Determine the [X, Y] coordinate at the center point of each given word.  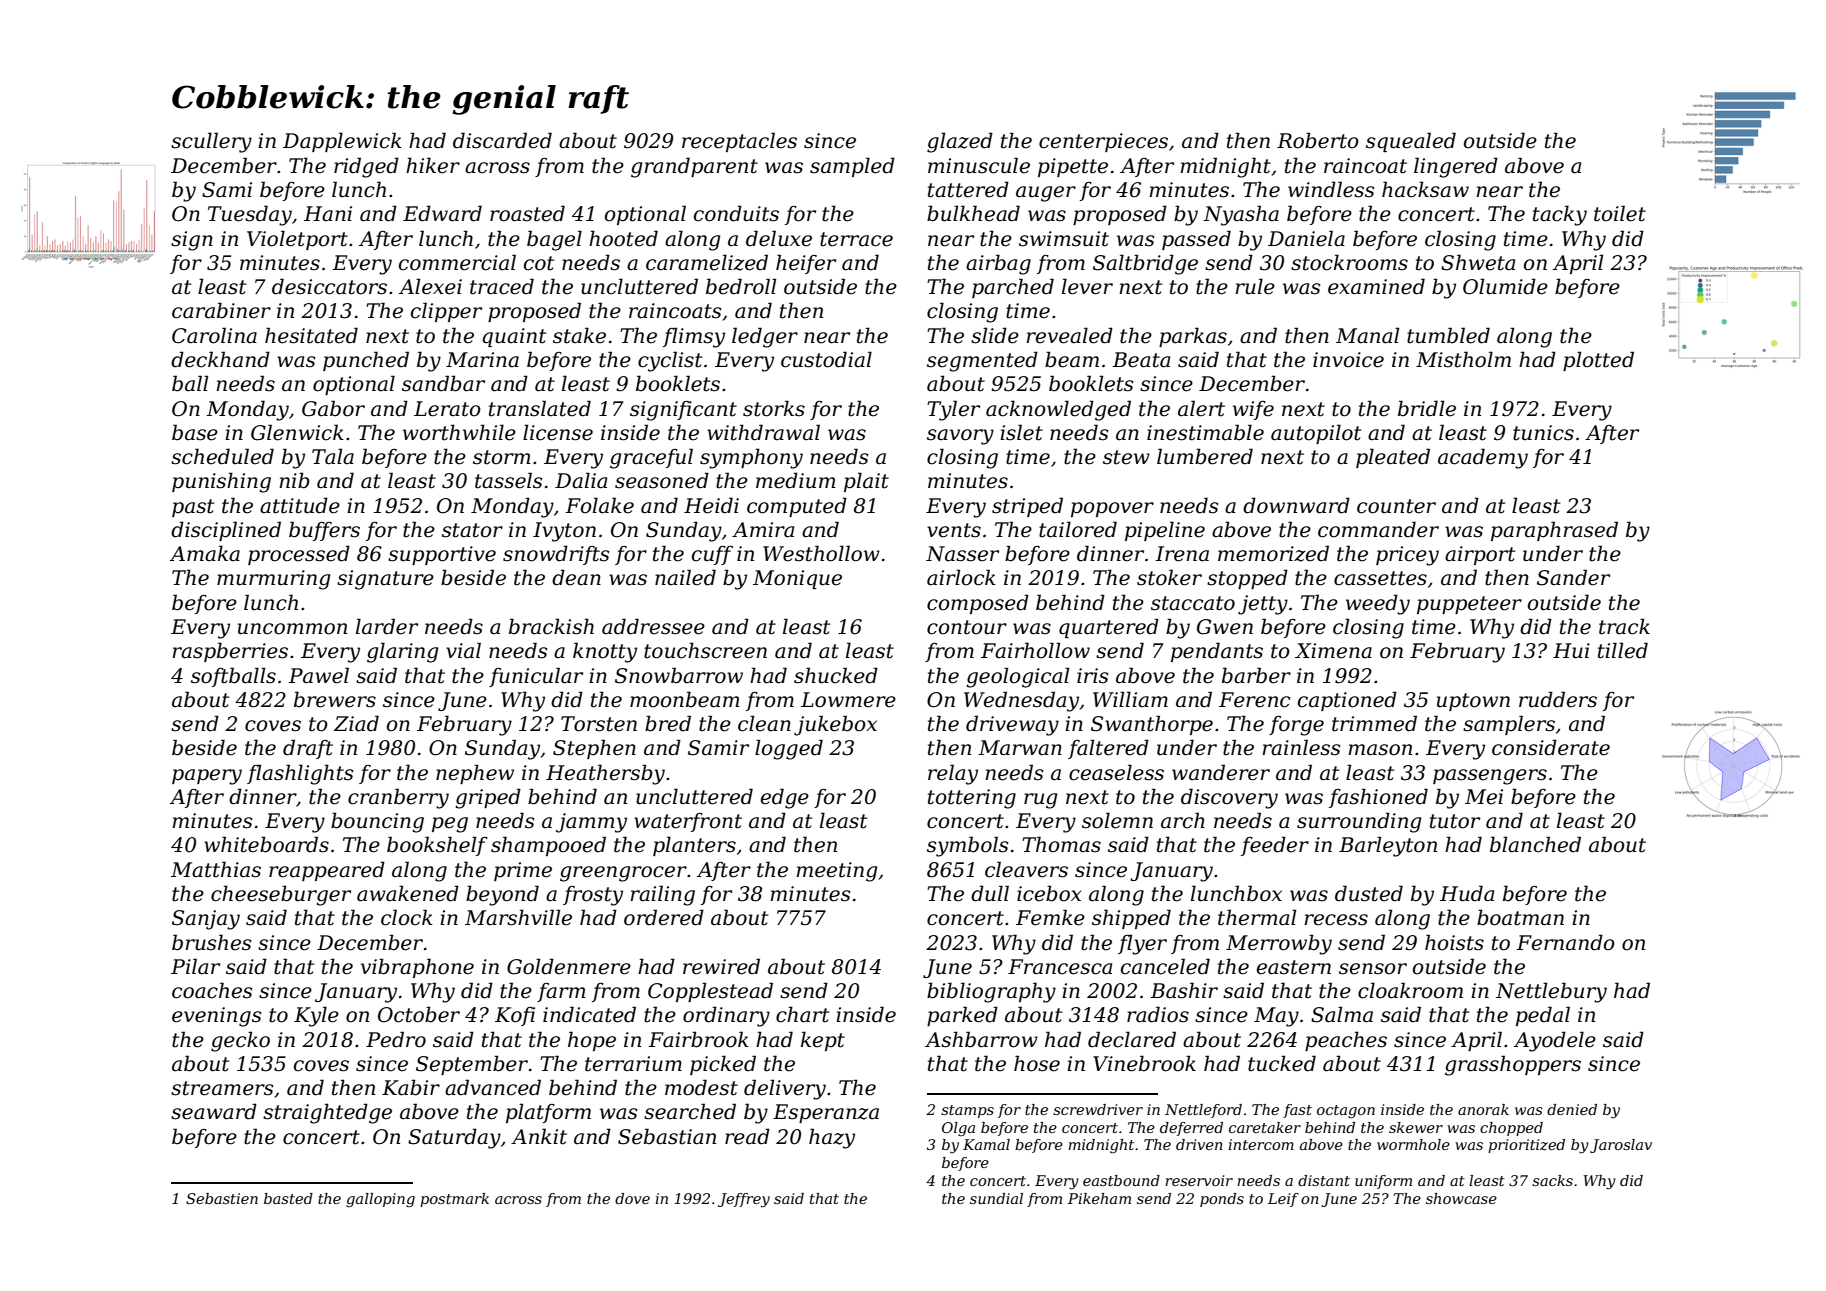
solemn [1117, 820]
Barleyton [1388, 846]
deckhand [220, 359]
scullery [211, 142]
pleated [1393, 458]
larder [387, 626]
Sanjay [206, 920]
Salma [1342, 1014]
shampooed [548, 846]
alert [1201, 408]
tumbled [1448, 335]
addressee [653, 626]
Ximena [1333, 651]
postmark [454, 1200]
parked [962, 1016]
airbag [998, 264]
